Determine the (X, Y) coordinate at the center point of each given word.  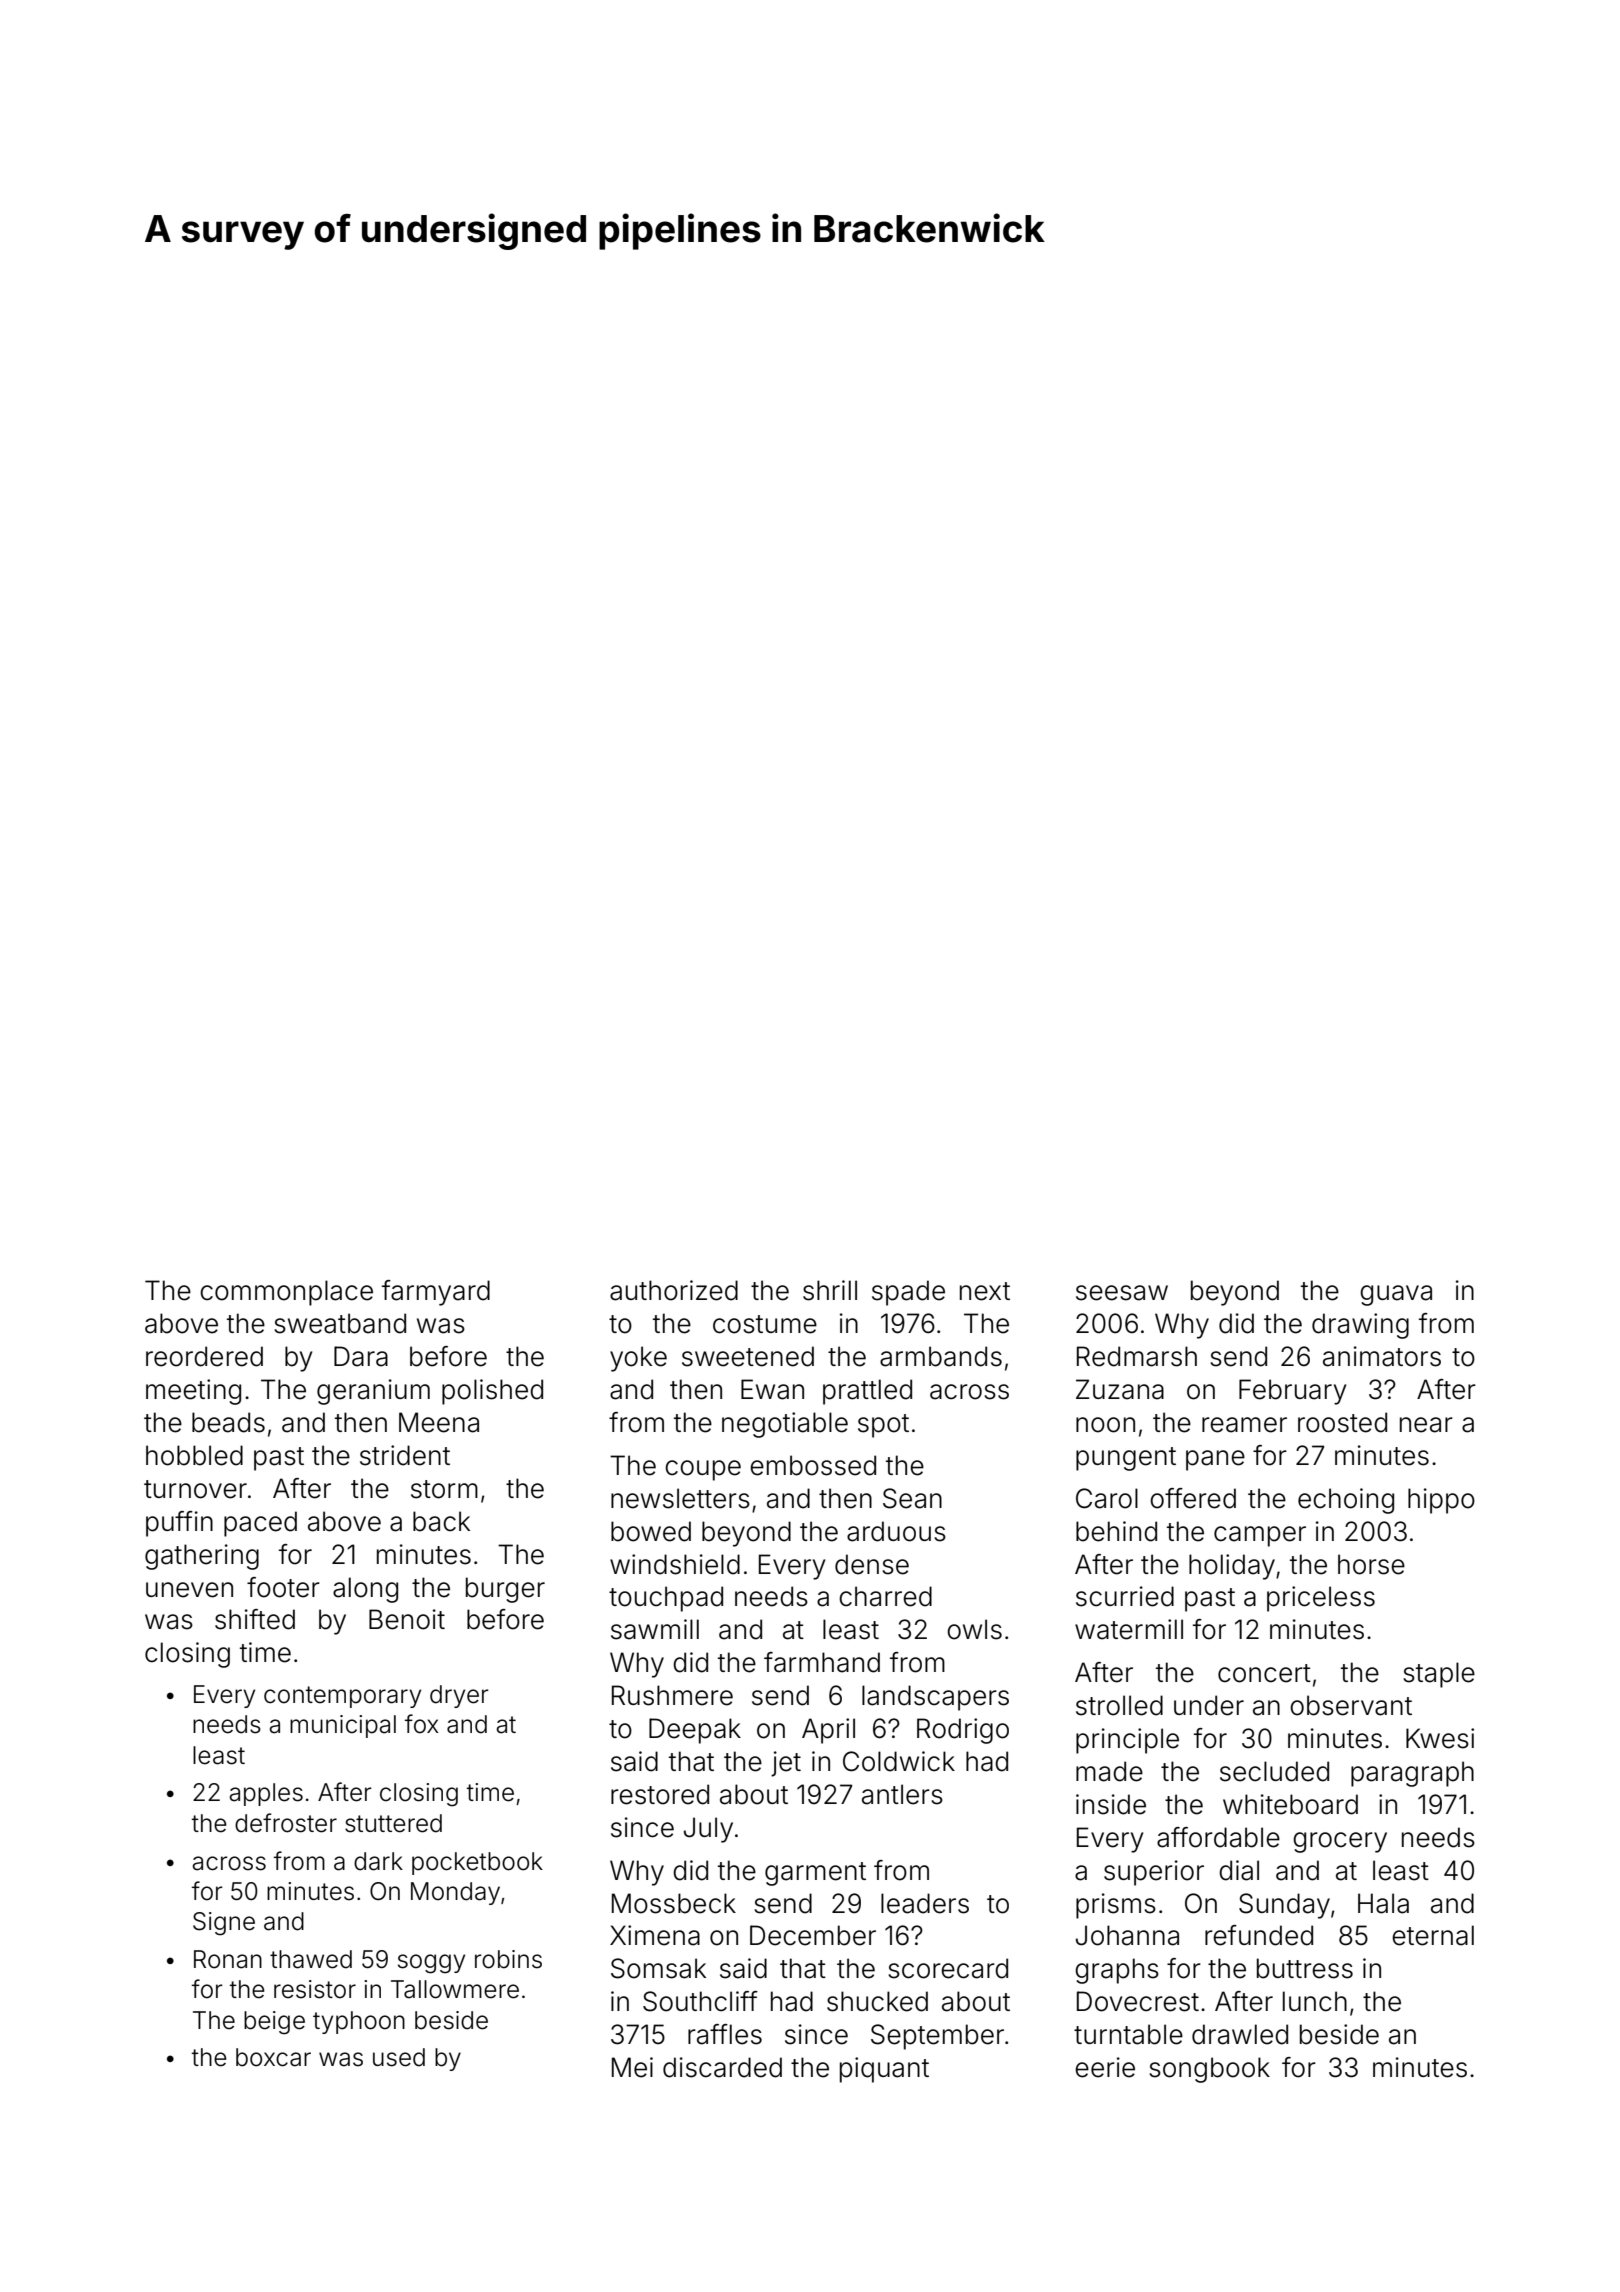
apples (266, 1794)
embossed (813, 1465)
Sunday (1284, 1906)
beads (228, 1422)
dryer (459, 1696)
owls (974, 1629)
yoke (638, 1359)
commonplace (286, 1293)
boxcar (273, 2057)
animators (1382, 1356)
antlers (902, 1794)
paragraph (1412, 1774)
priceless (1321, 1599)
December (813, 1935)
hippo (1441, 1501)
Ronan (228, 1959)
